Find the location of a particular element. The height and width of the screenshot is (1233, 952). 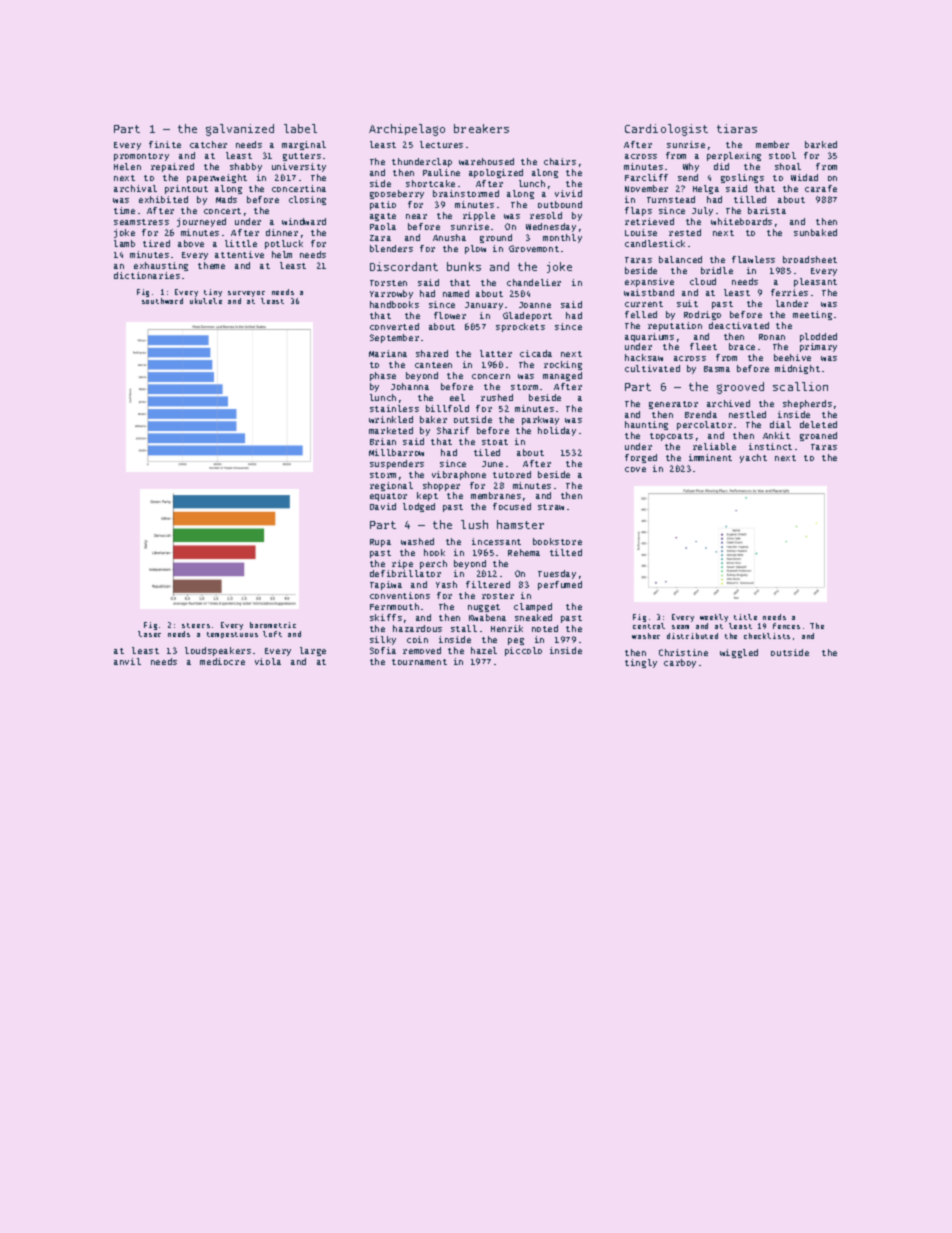

parkway is located at coordinates (540, 420).
